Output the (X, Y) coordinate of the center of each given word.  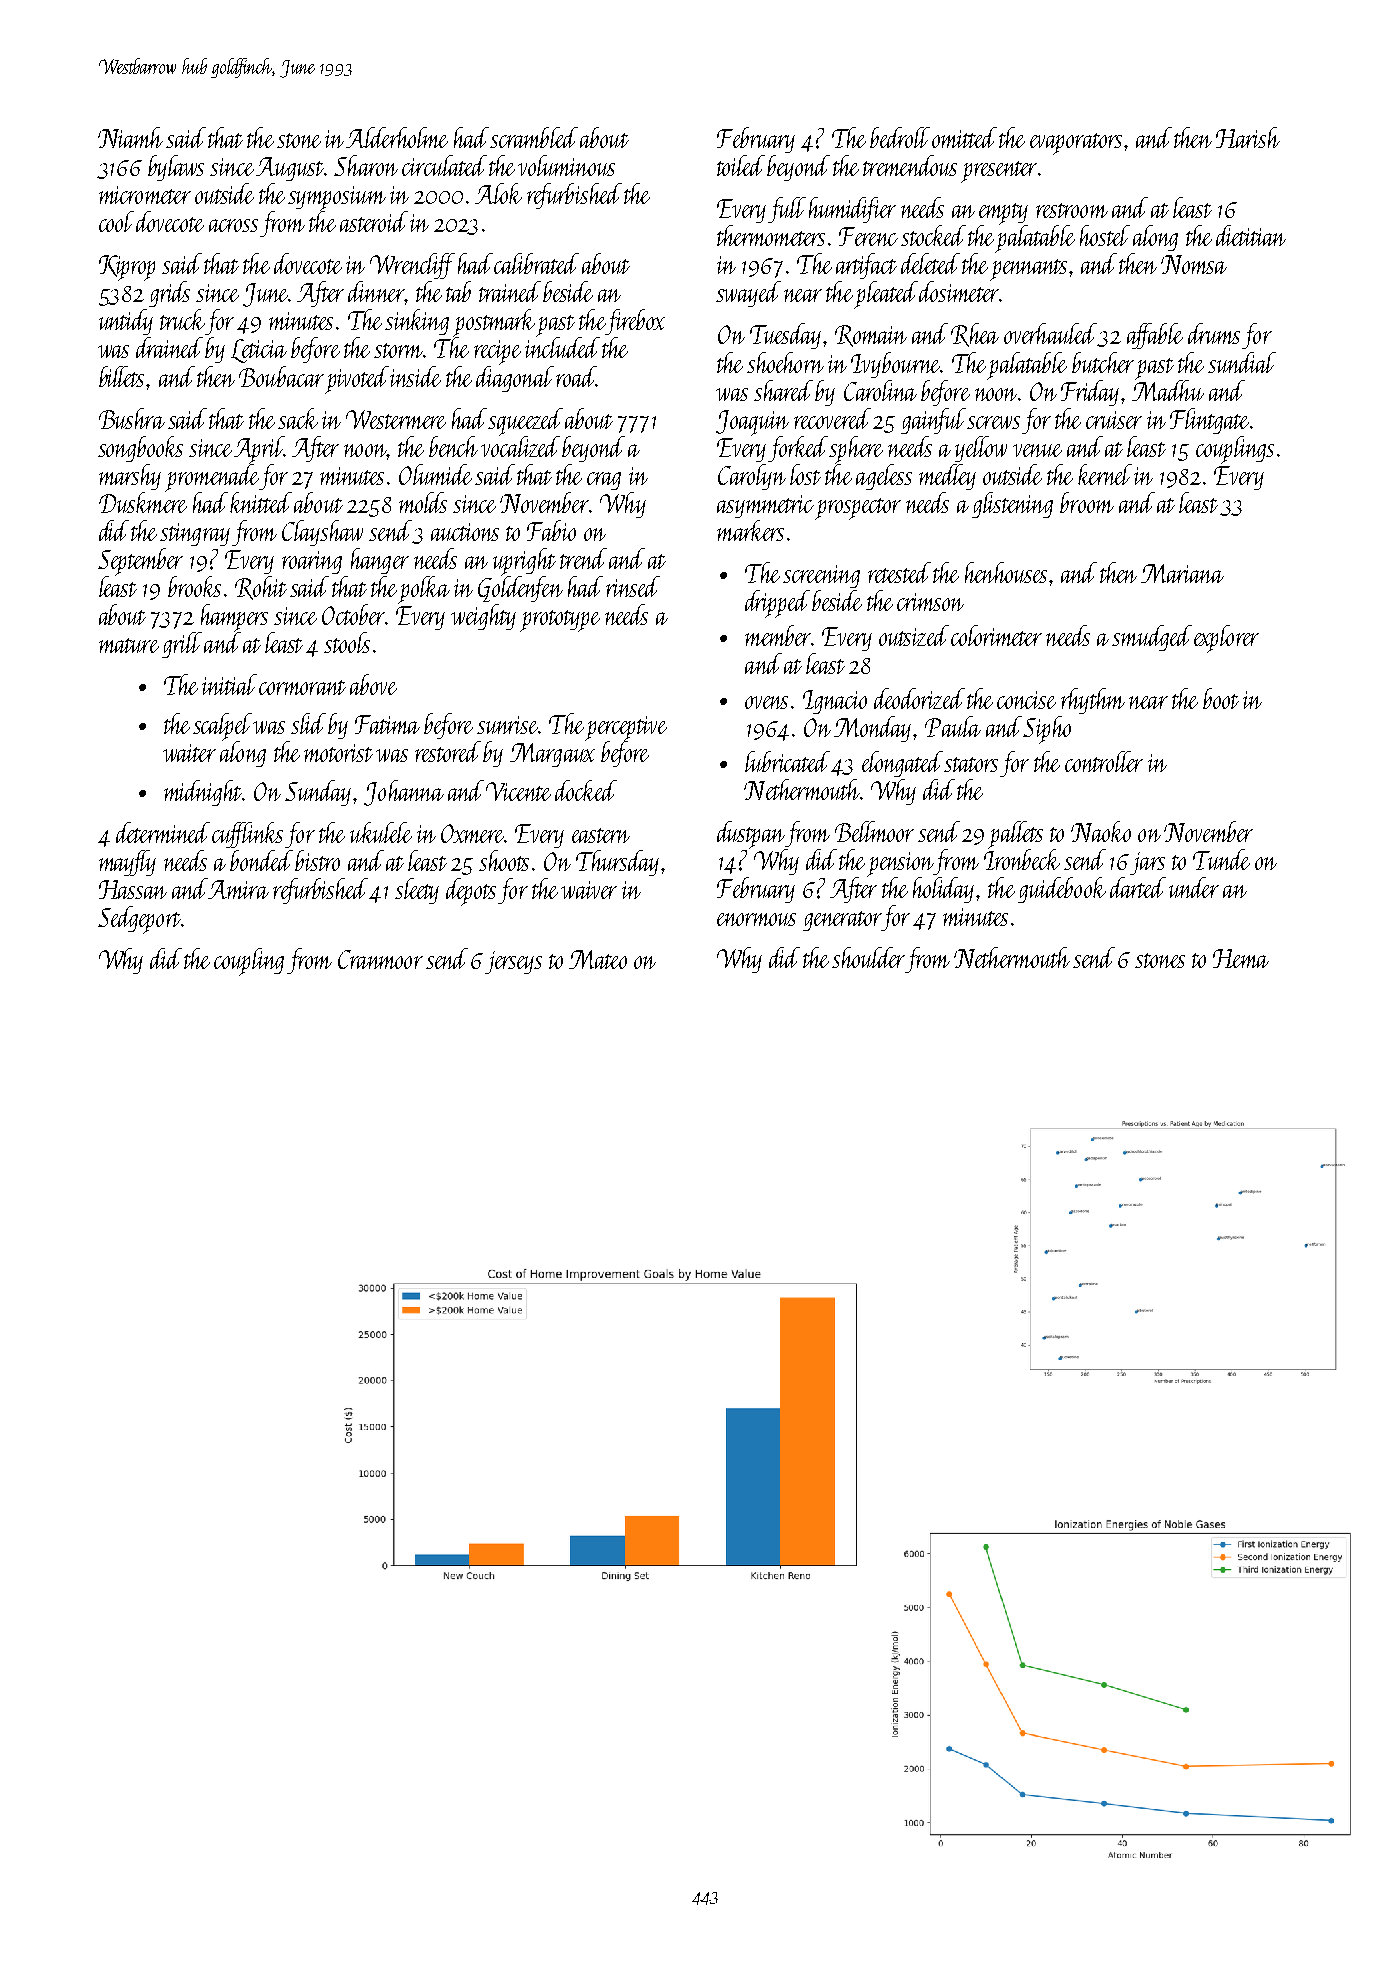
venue (1037, 450)
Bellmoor (874, 831)
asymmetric (765, 506)
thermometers (771, 235)
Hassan (133, 889)
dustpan (751, 834)
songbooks (140, 449)
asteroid (374, 221)
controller (1104, 761)
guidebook (1062, 890)
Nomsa (1194, 264)
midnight (203, 793)
